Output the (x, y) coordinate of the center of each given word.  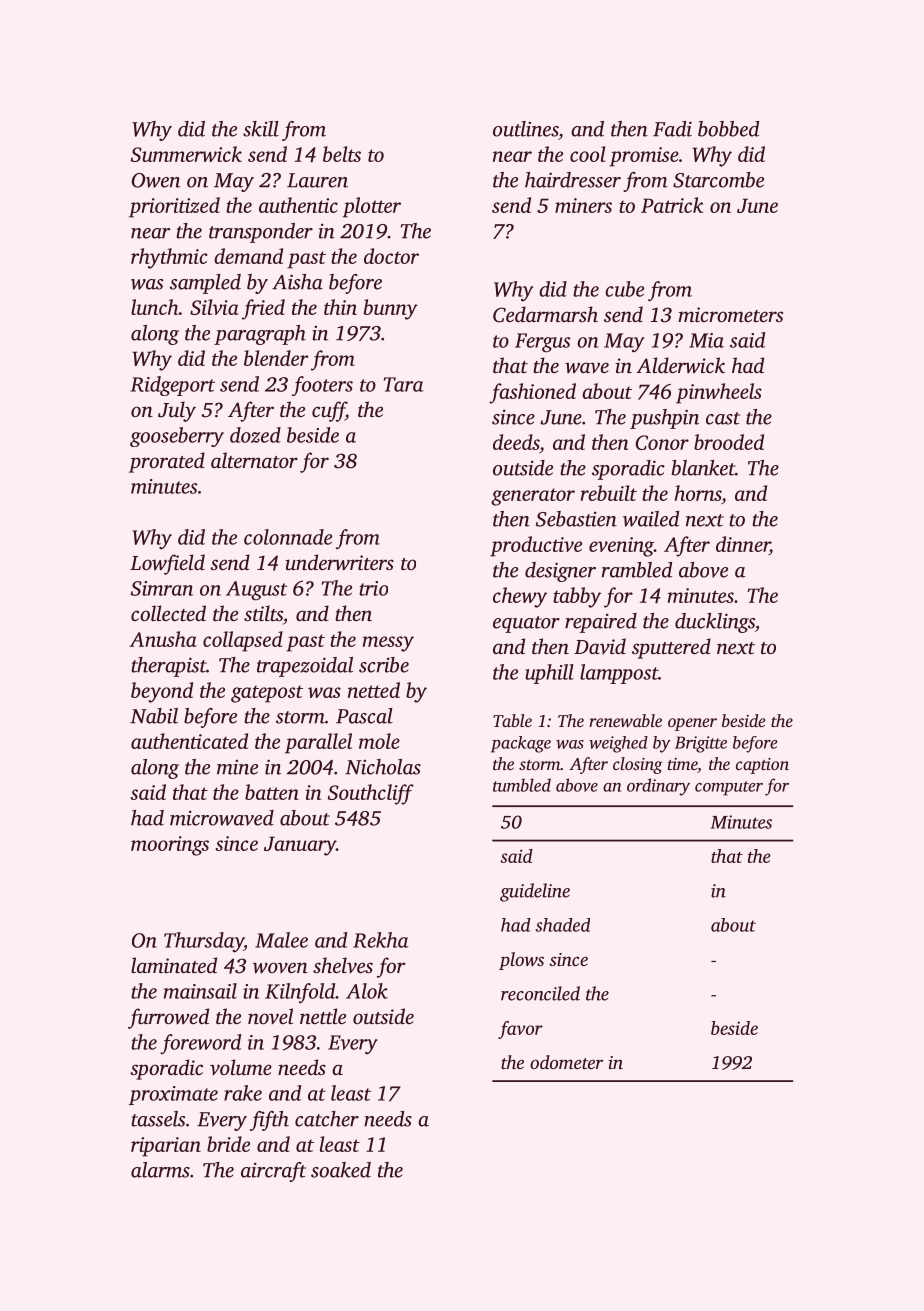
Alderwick (680, 365)
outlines (525, 129)
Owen (156, 180)
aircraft (273, 1172)
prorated (167, 462)
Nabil (154, 716)
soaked (341, 1170)
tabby (577, 597)
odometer (566, 1062)
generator (533, 497)
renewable (625, 720)
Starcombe (718, 180)
